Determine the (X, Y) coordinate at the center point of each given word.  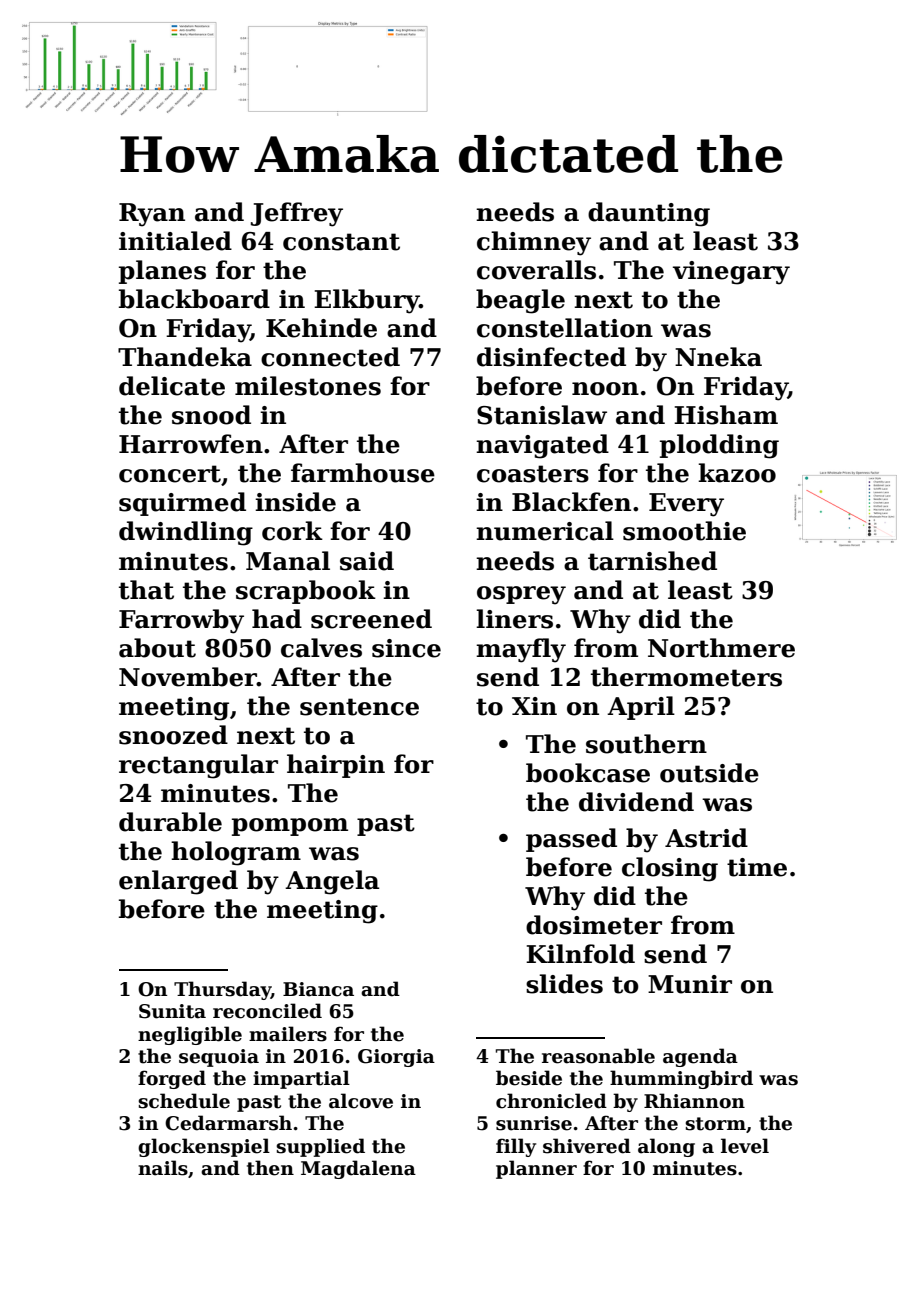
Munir (690, 984)
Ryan (152, 215)
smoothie (684, 531)
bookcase (588, 773)
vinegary (731, 273)
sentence (359, 707)
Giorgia (396, 1058)
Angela (332, 882)
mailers (288, 1034)
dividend (636, 802)
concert (170, 474)
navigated (542, 446)
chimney (534, 243)
